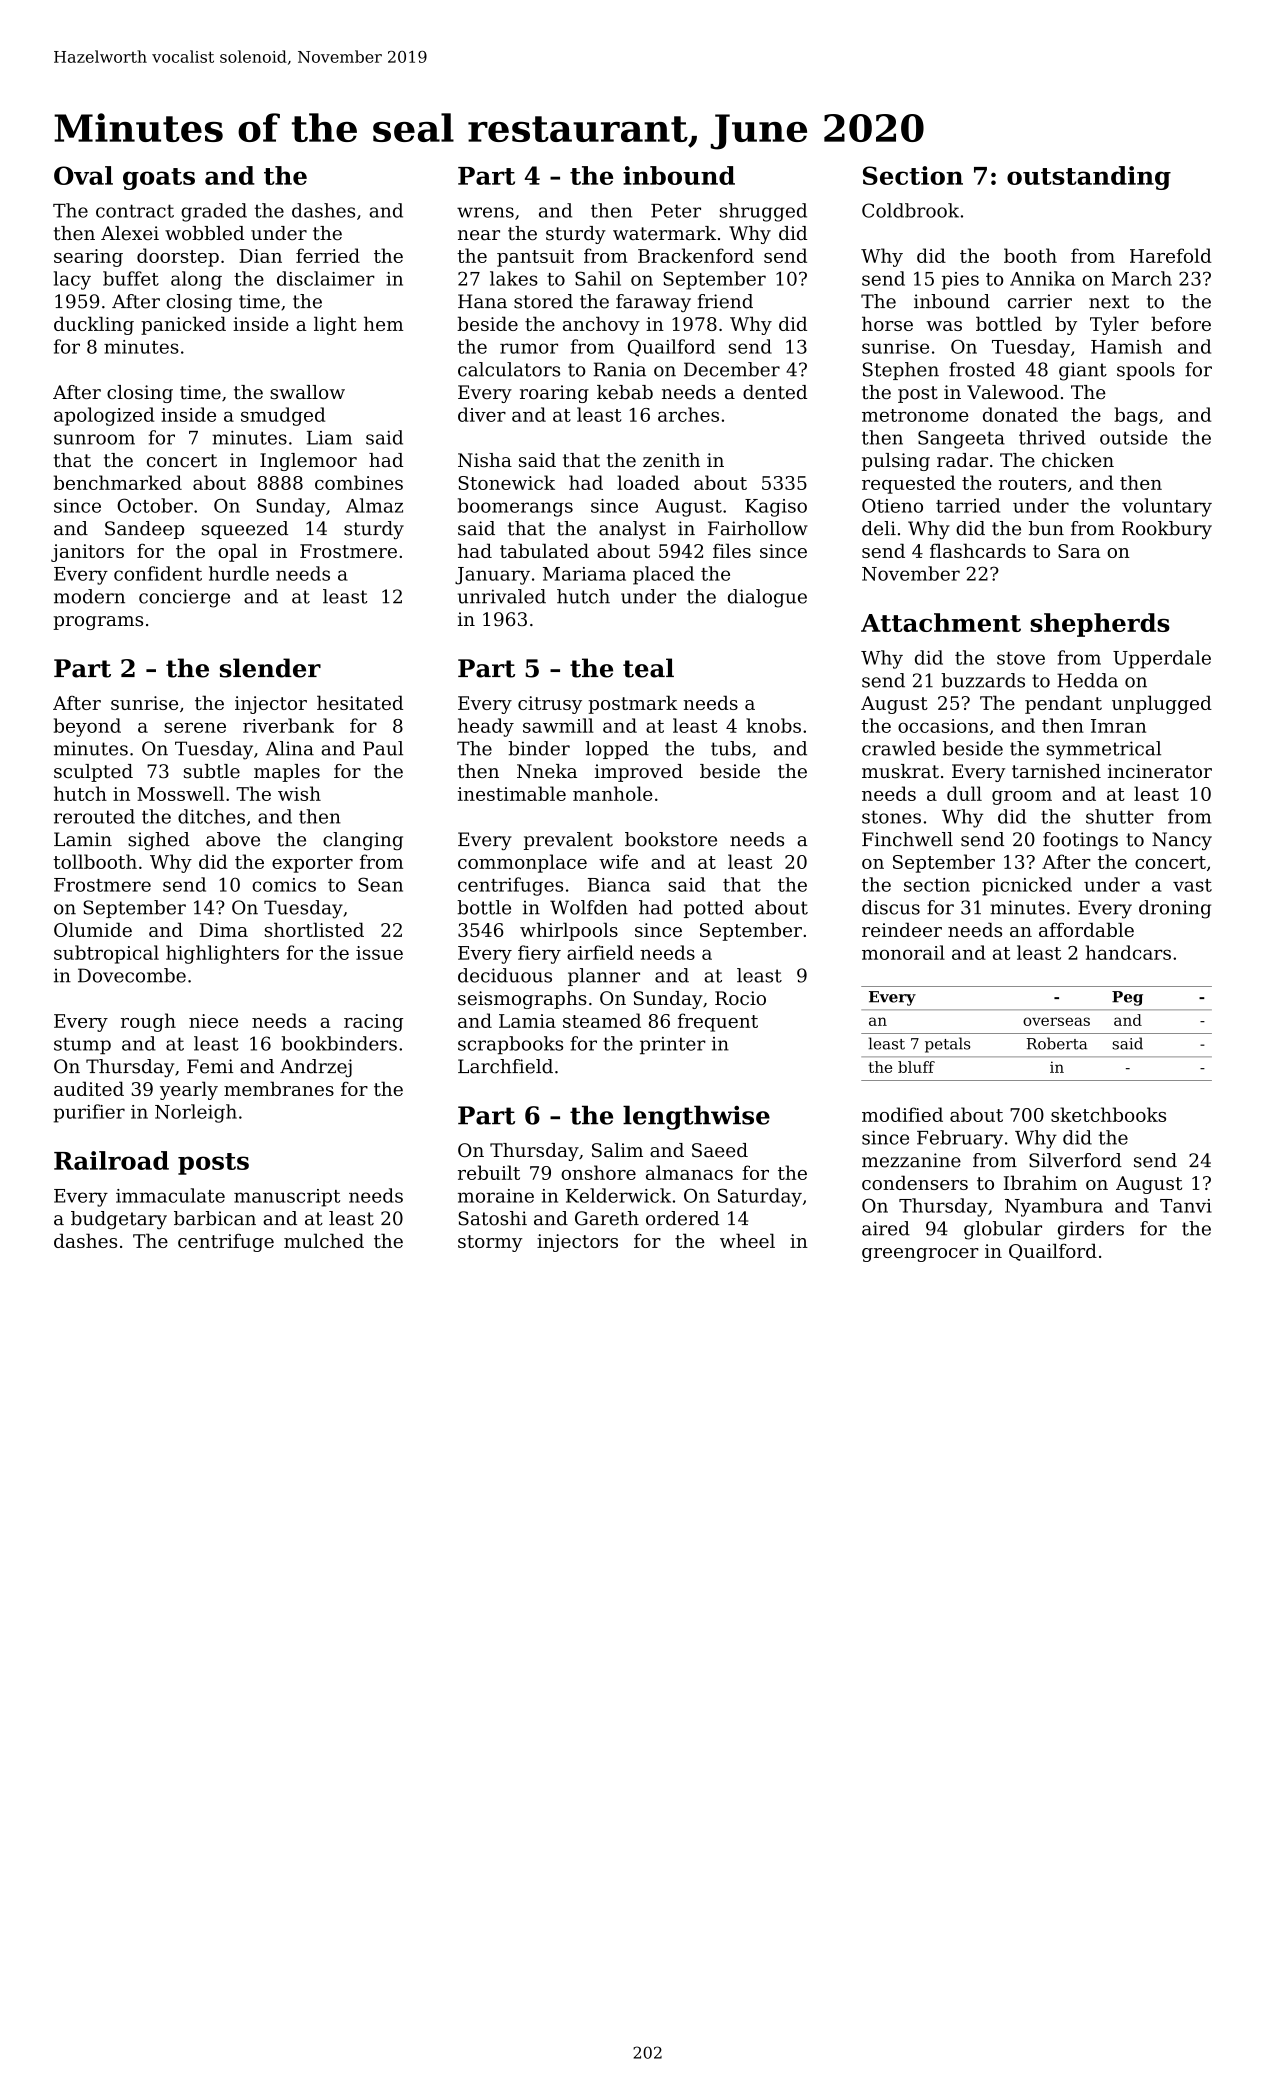 The image size is (1265, 2084). What do you see at coordinates (1128, 952) in the screenshot?
I see `handcars` at bounding box center [1128, 952].
